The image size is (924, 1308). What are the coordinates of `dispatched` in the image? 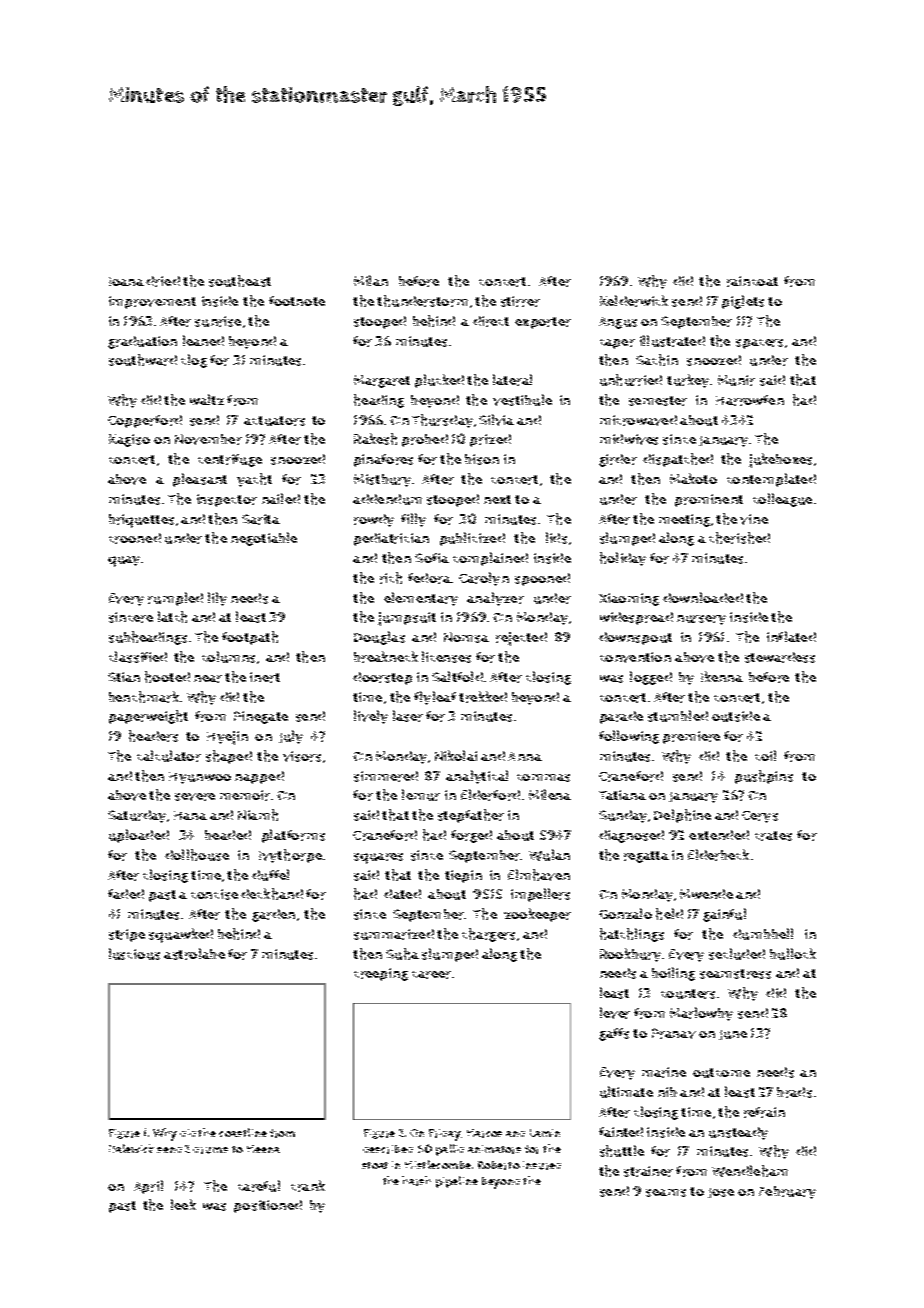 It's located at (678, 460).
